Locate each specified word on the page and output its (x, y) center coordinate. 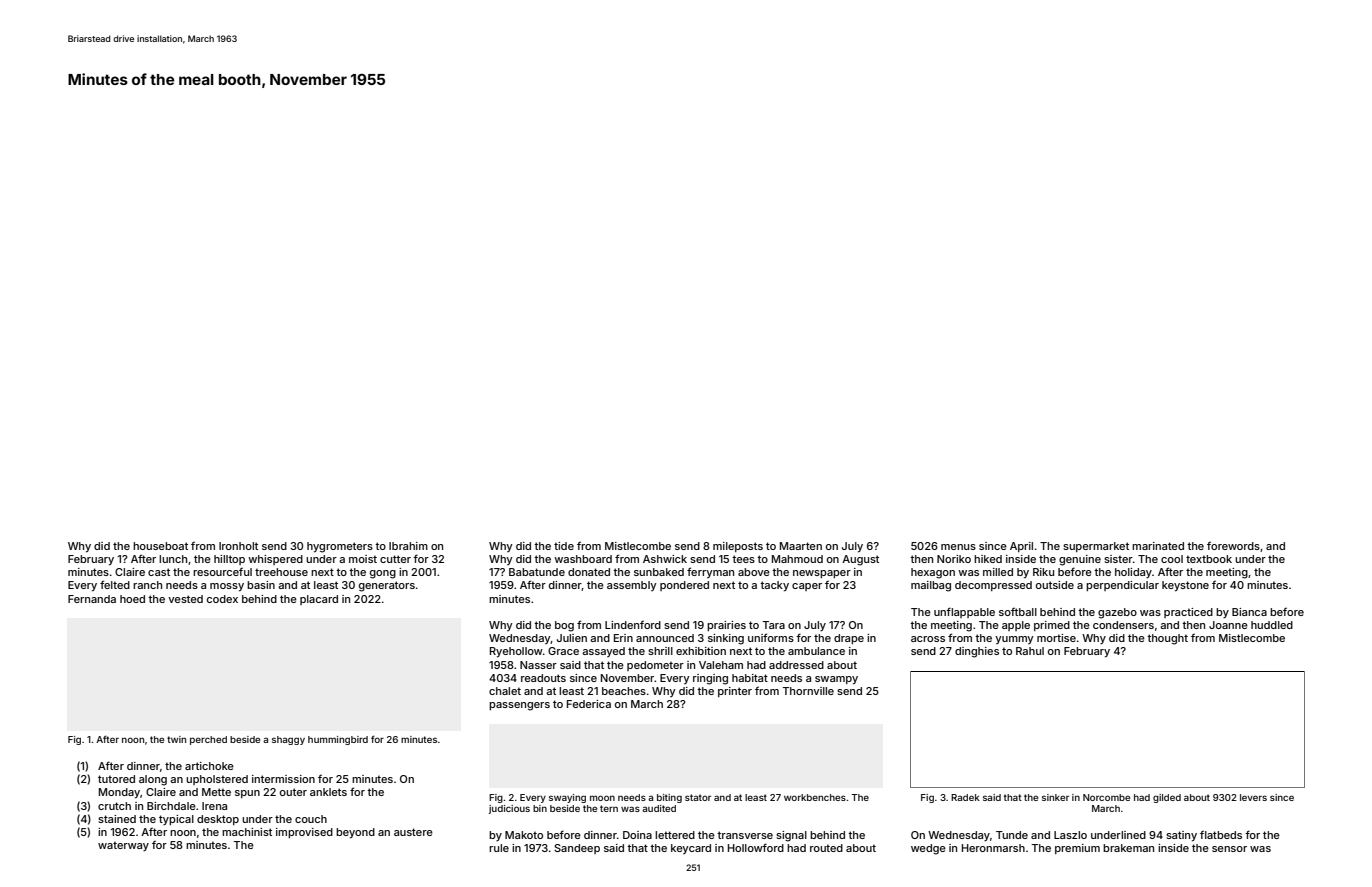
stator (698, 797)
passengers (519, 706)
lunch (173, 559)
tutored (116, 779)
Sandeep (577, 849)
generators (387, 586)
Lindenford (633, 624)
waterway (123, 846)
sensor (1229, 849)
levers (1253, 797)
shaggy (288, 740)
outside (1055, 585)
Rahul (1030, 651)
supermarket (1096, 547)
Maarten (801, 546)
